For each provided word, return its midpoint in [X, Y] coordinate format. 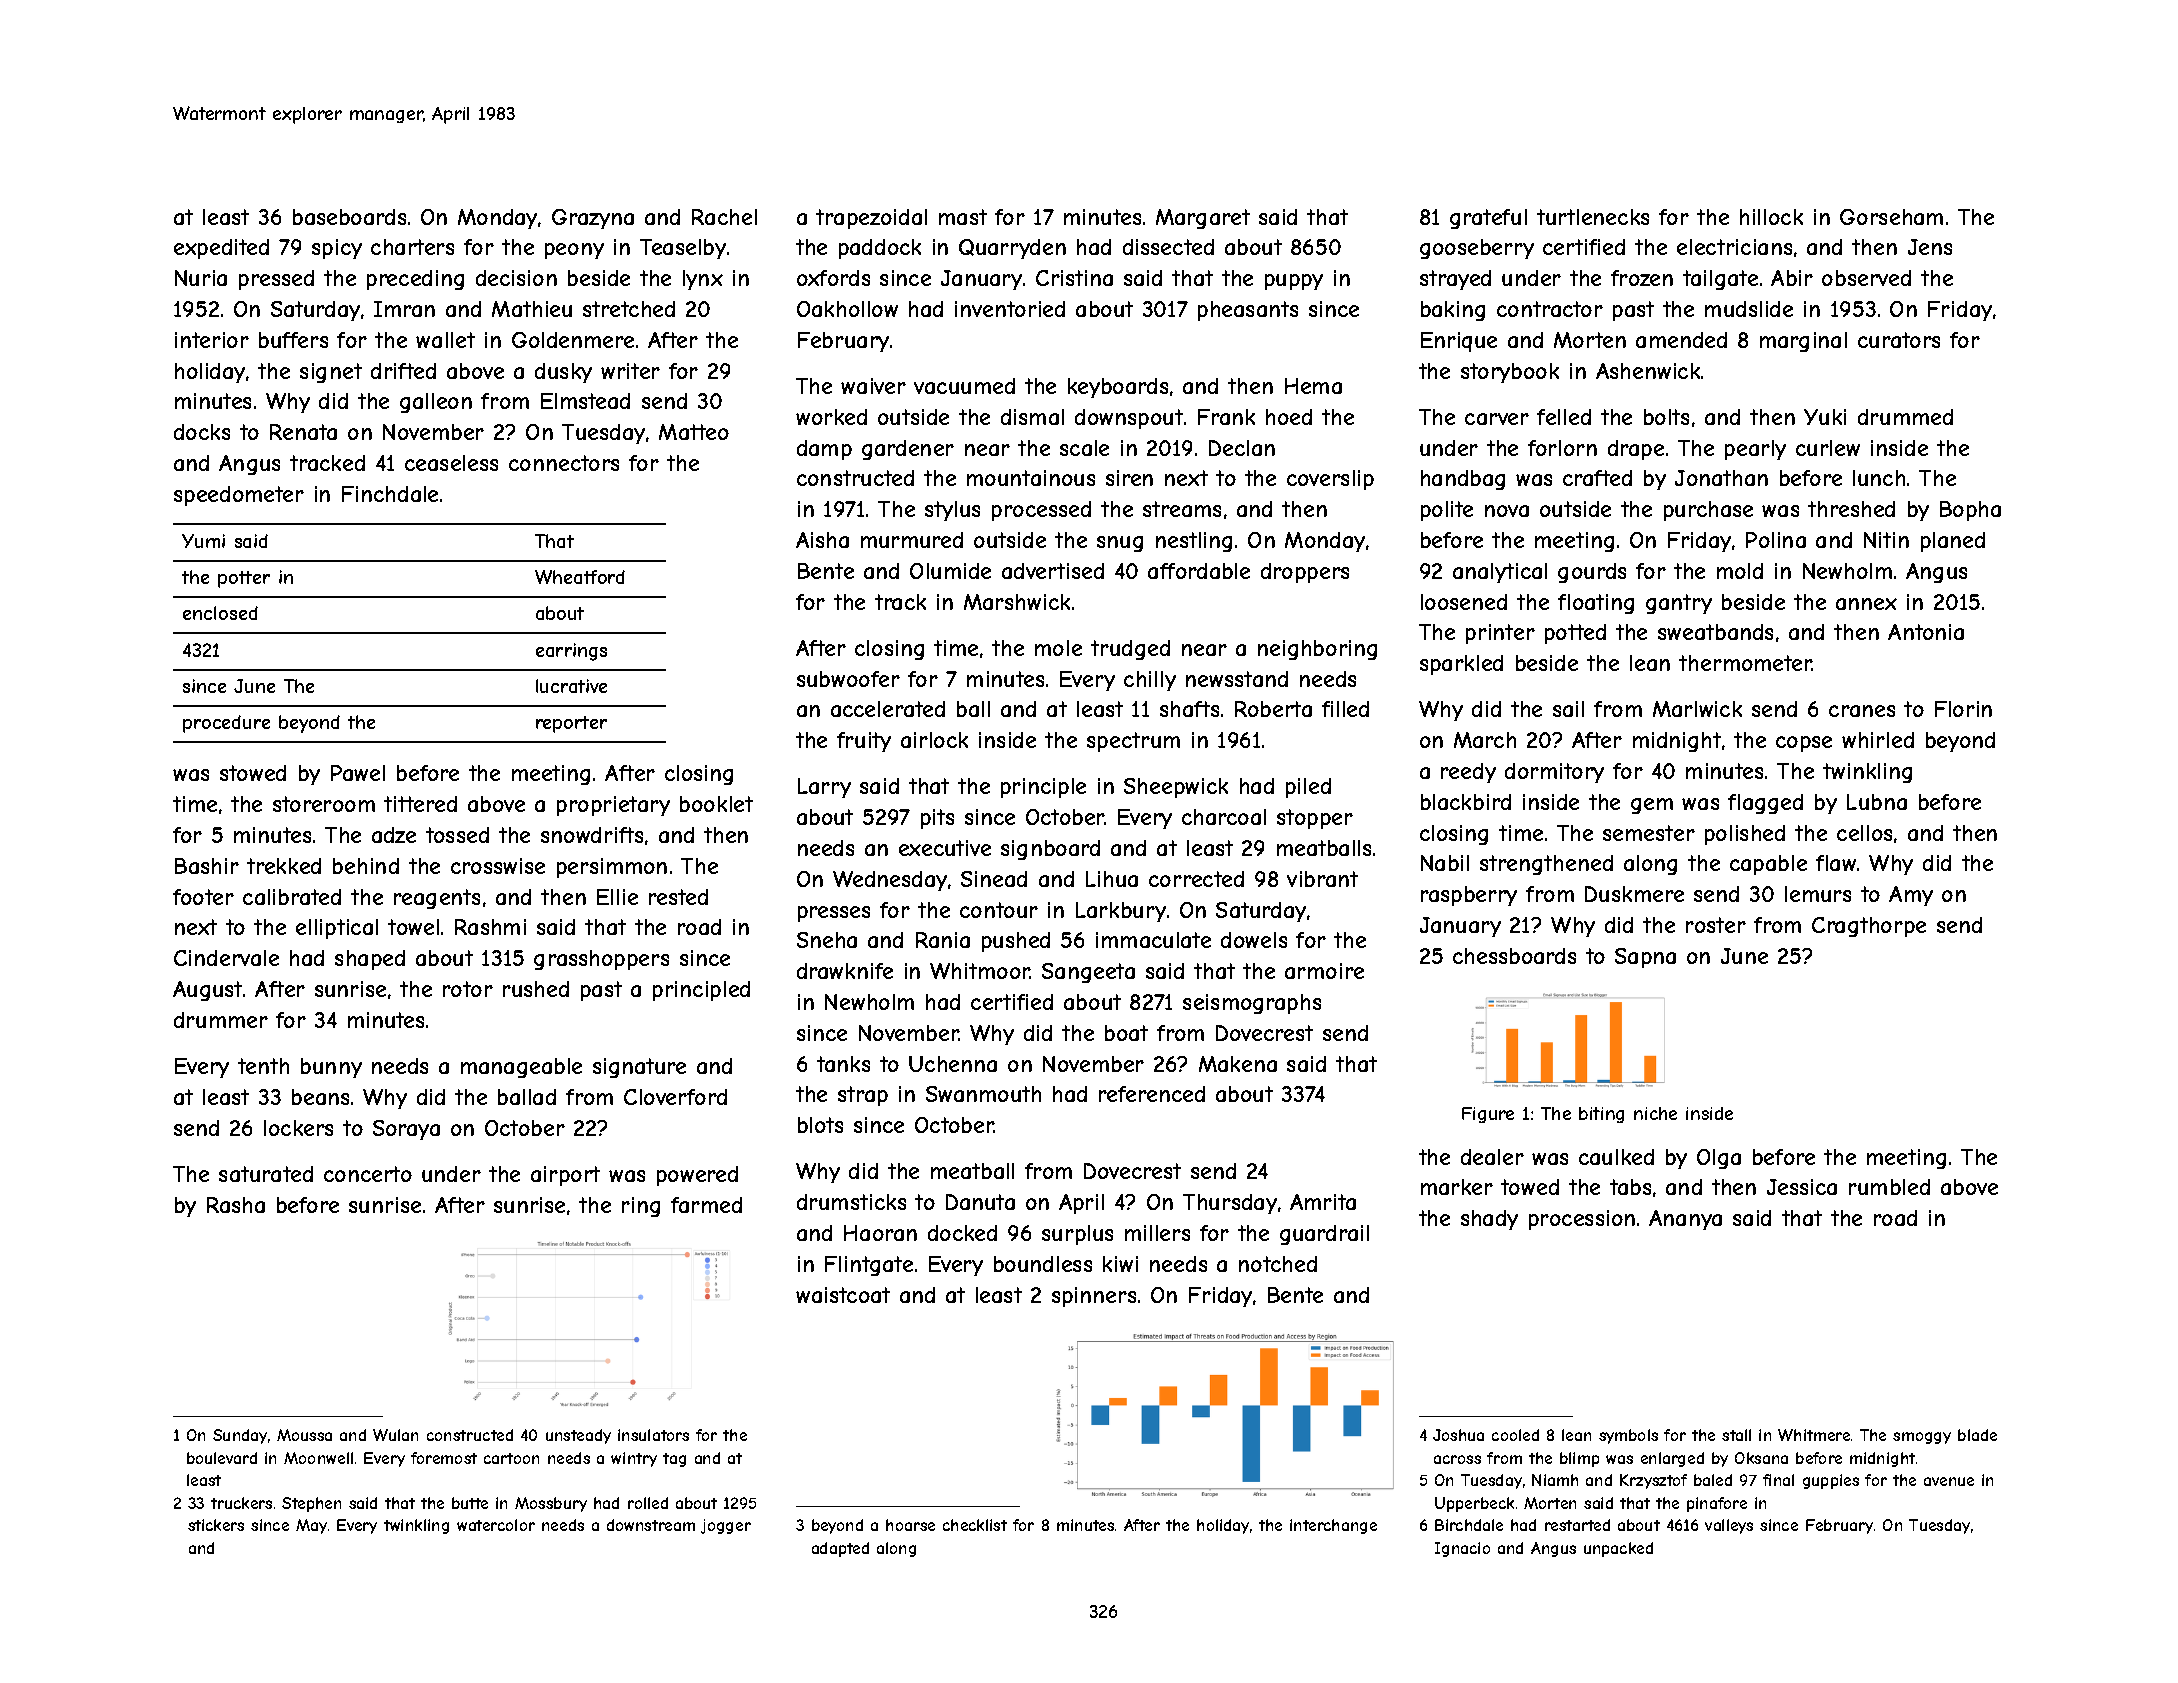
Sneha [827, 940]
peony [574, 251]
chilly [1150, 681]
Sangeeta [1088, 973]
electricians [1734, 247]
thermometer [1745, 663]
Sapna [1645, 958]
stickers [216, 1525]
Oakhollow [847, 309]
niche [1655, 1113]
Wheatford [580, 577]
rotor [468, 989]
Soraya [406, 1130]
